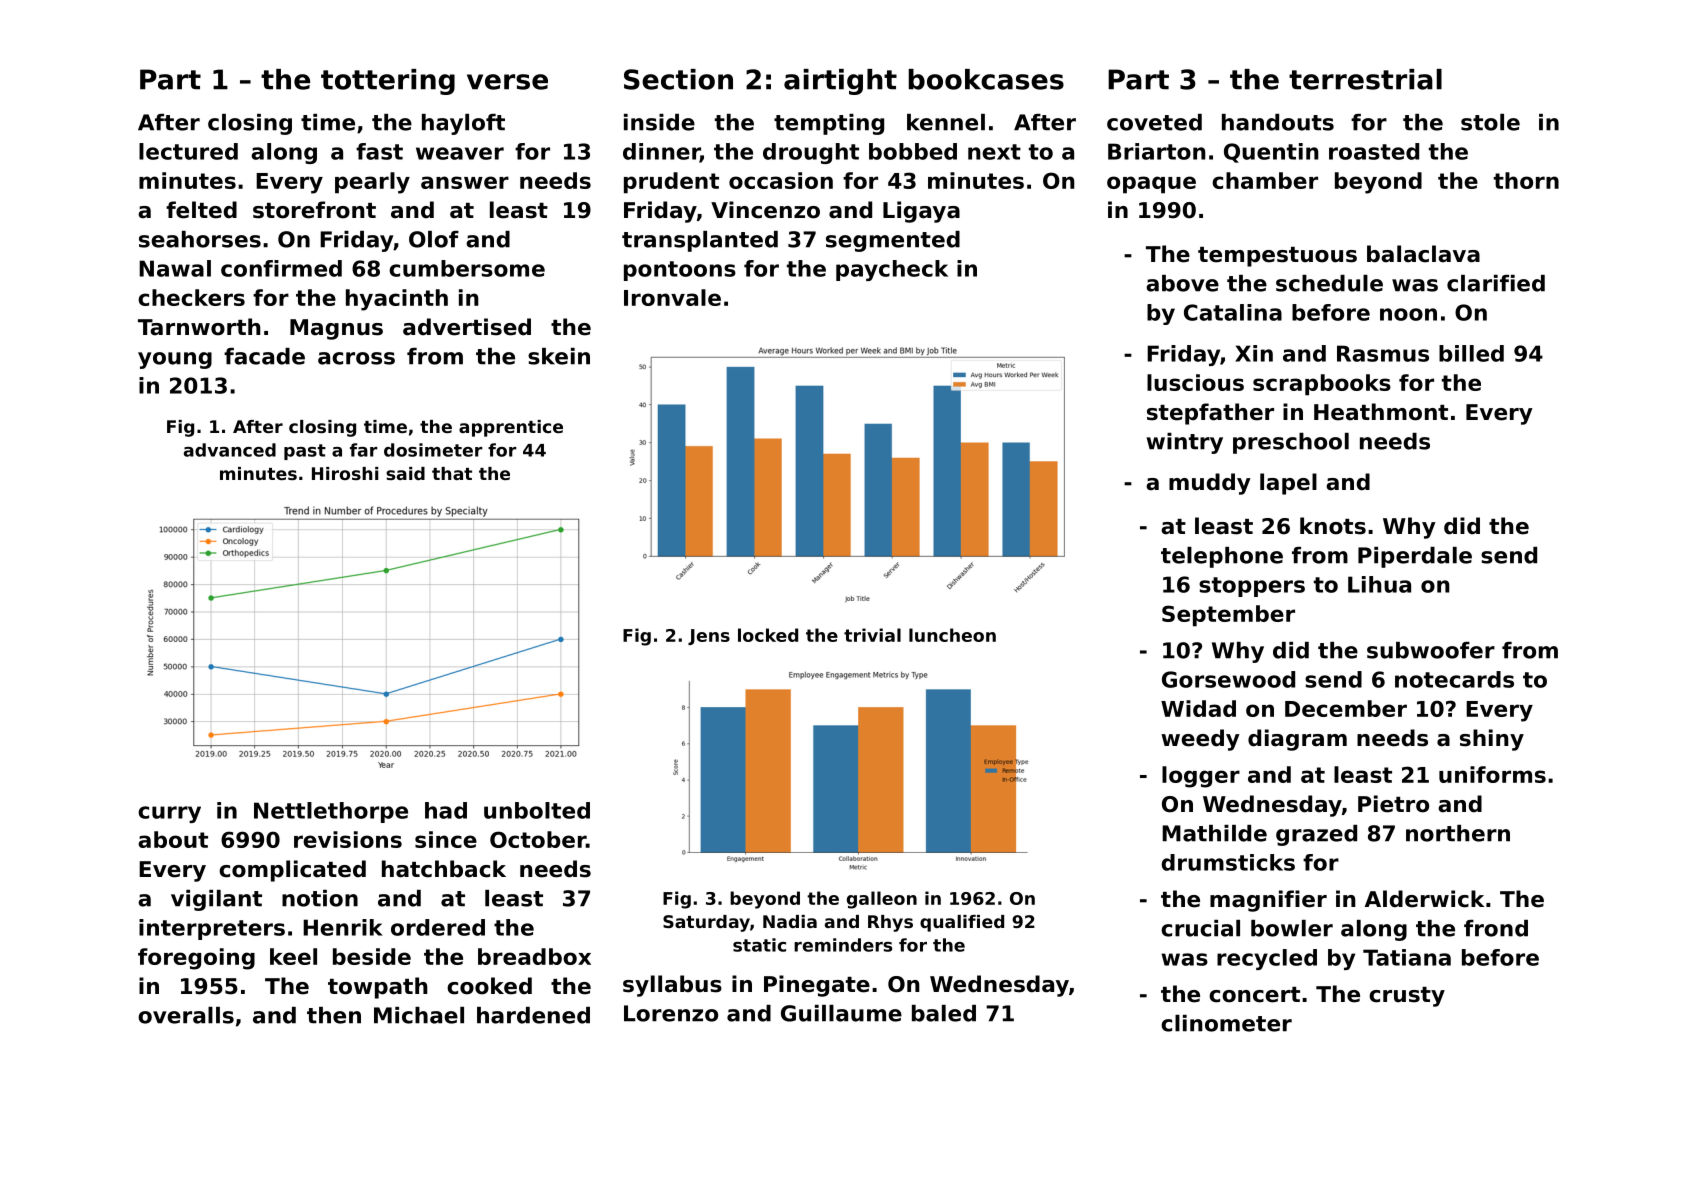  Describe the element at coordinates (872, 635) in the page. I see `trivial` at that location.
